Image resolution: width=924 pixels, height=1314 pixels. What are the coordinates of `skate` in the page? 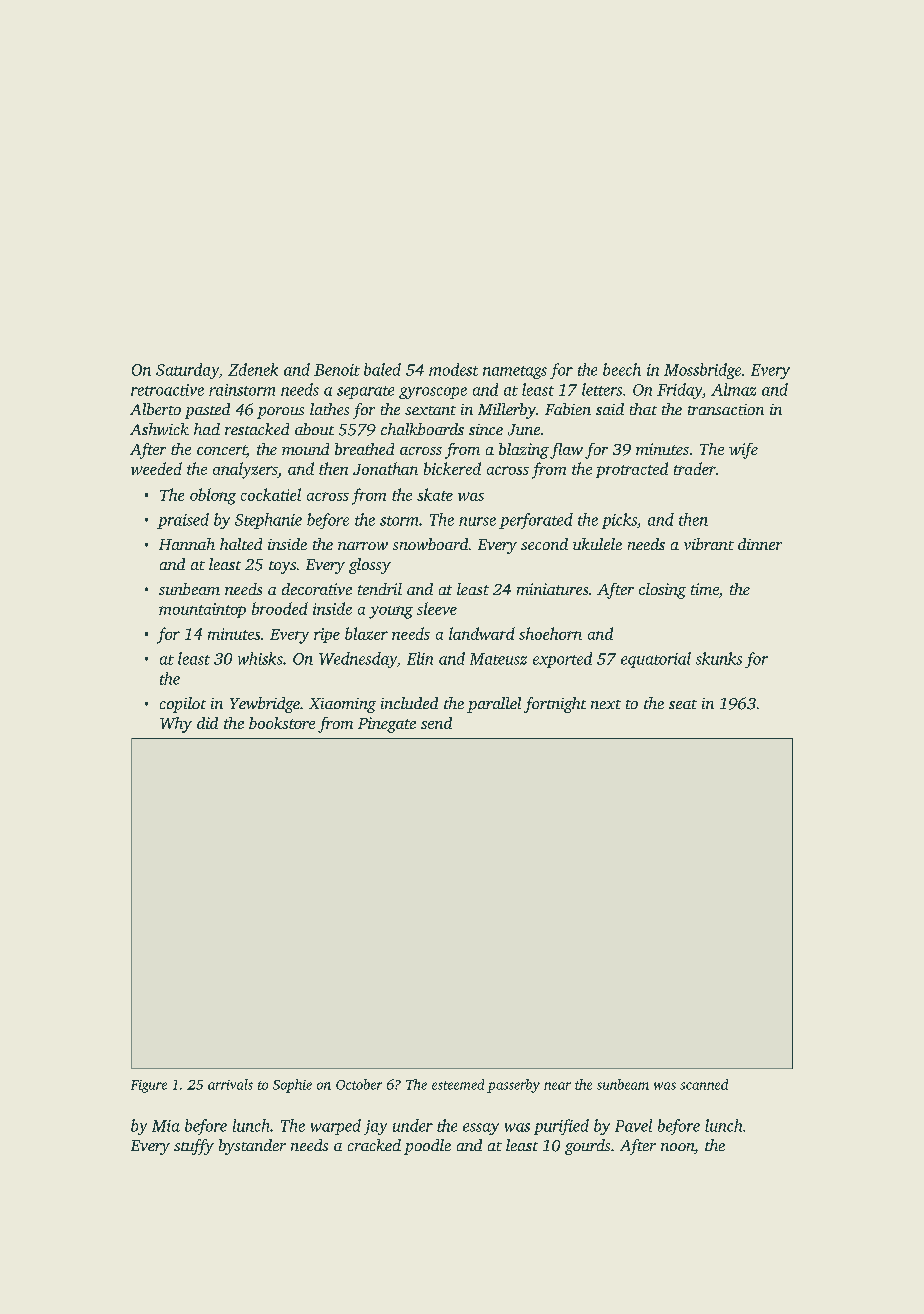 It's located at (435, 494).
